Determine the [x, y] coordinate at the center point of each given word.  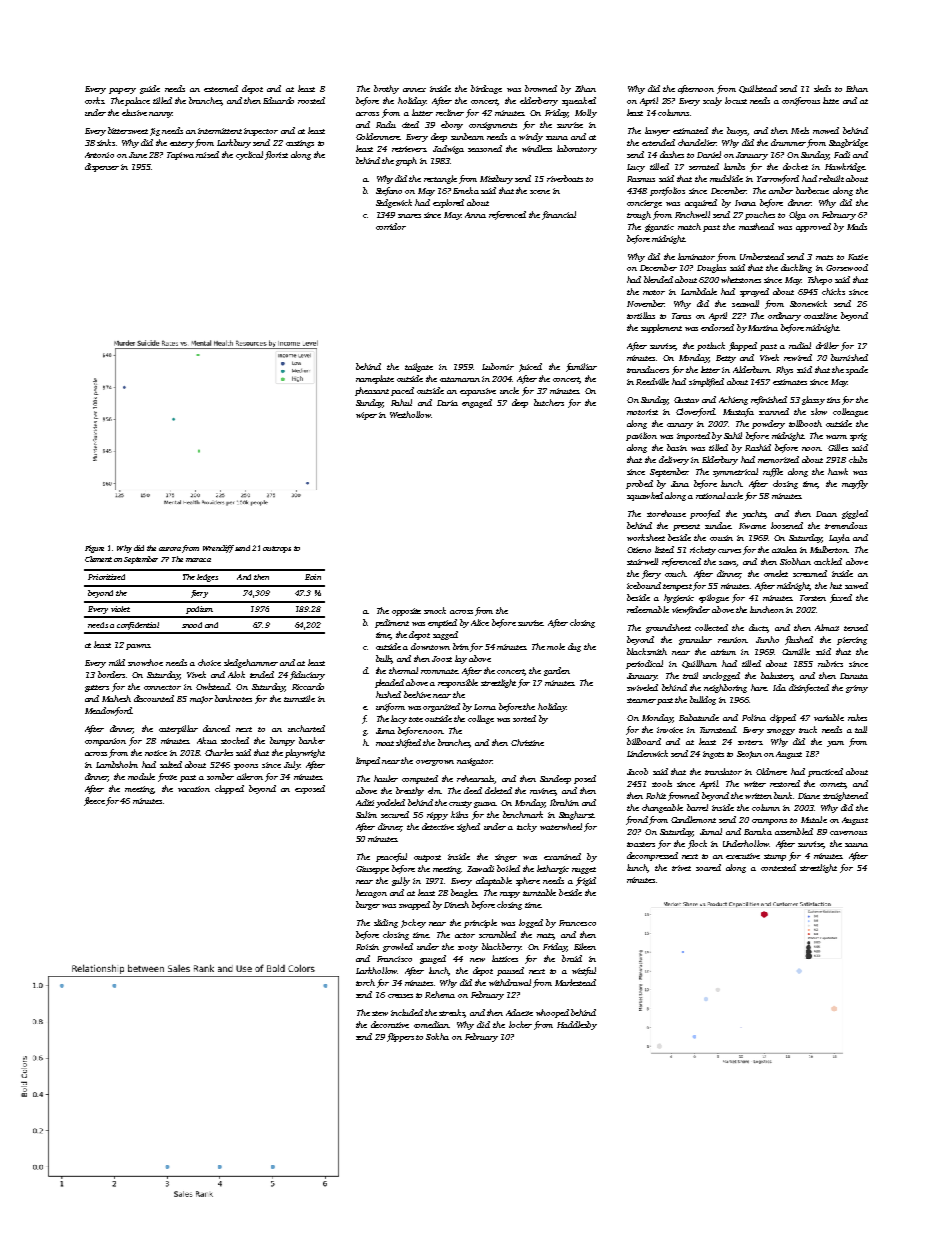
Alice [480, 622]
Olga [797, 215]
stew [380, 1013]
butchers [549, 402]
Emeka [466, 190]
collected [711, 627]
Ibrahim [564, 802]
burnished [849, 357]
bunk [783, 795]
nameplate [375, 379]
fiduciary [307, 675]
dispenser [102, 167]
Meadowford [108, 711]
